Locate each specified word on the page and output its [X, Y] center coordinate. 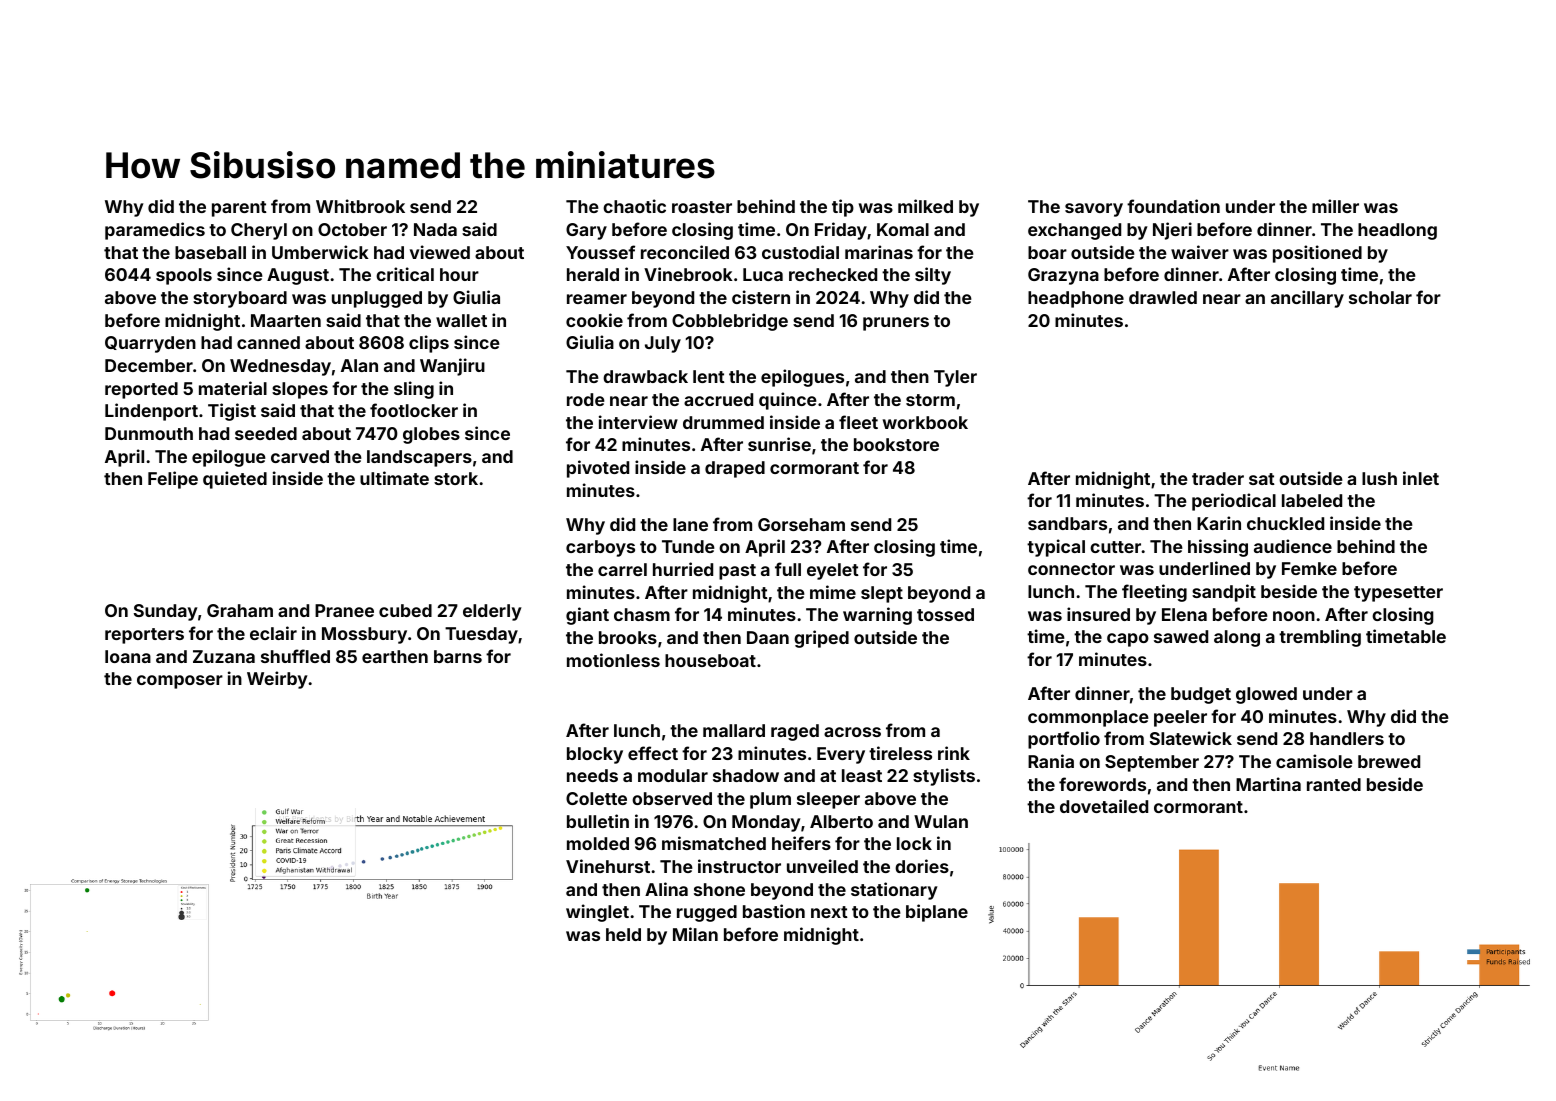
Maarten [286, 320]
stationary [894, 891]
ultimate [394, 478]
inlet [1421, 478]
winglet [597, 913]
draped [735, 469]
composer [180, 682]
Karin [1219, 523]
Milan [695, 934]
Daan [768, 637]
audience [1293, 546]
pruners [896, 324]
